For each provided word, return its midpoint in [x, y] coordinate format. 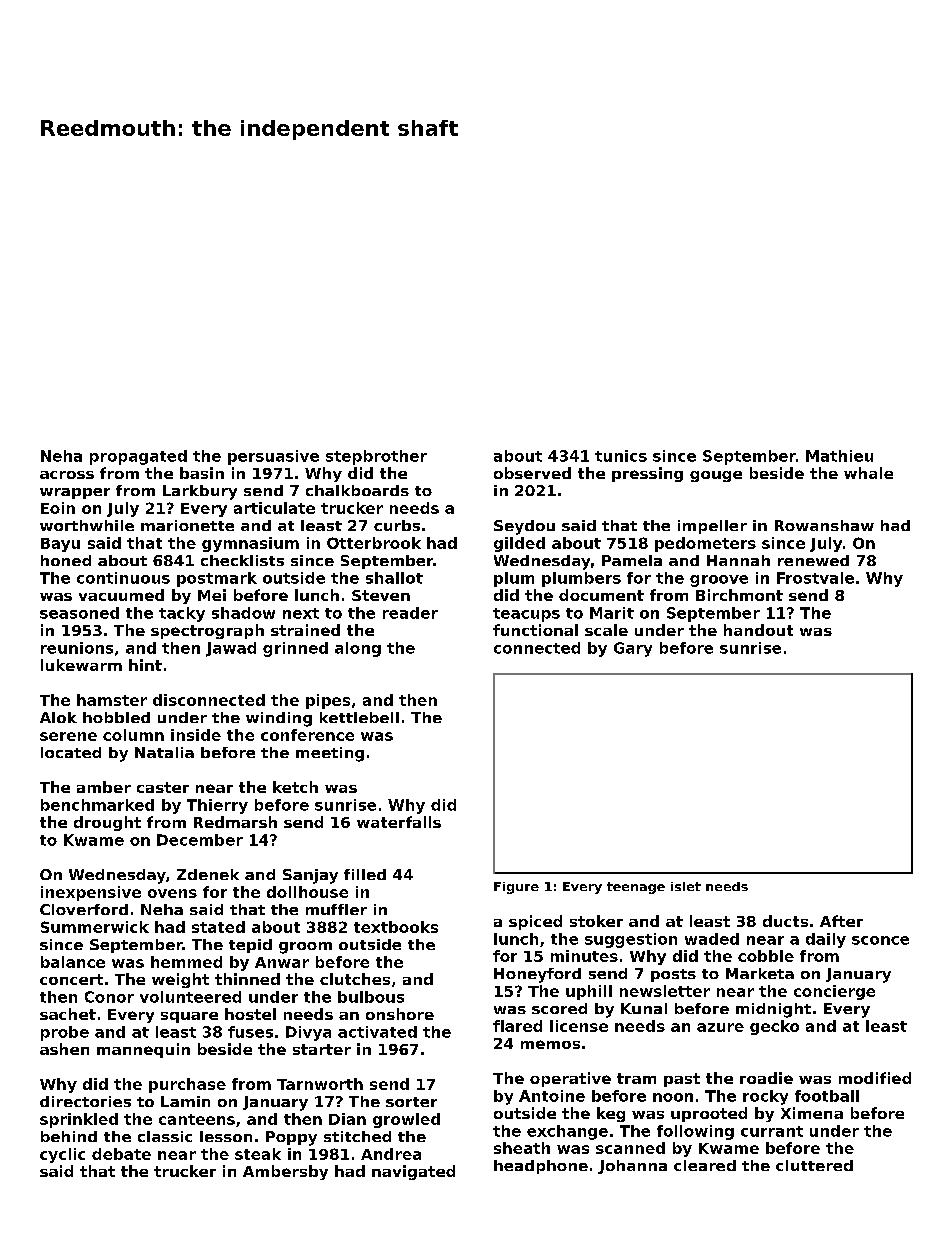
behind [69, 1136]
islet [686, 886]
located [71, 752]
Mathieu [839, 456]
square [189, 1017]
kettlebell [359, 717]
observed [532, 473]
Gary [633, 649]
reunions [77, 648]
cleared [705, 1165]
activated [377, 1032]
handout [758, 630]
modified [875, 1078]
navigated [413, 1172]
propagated [138, 457]
